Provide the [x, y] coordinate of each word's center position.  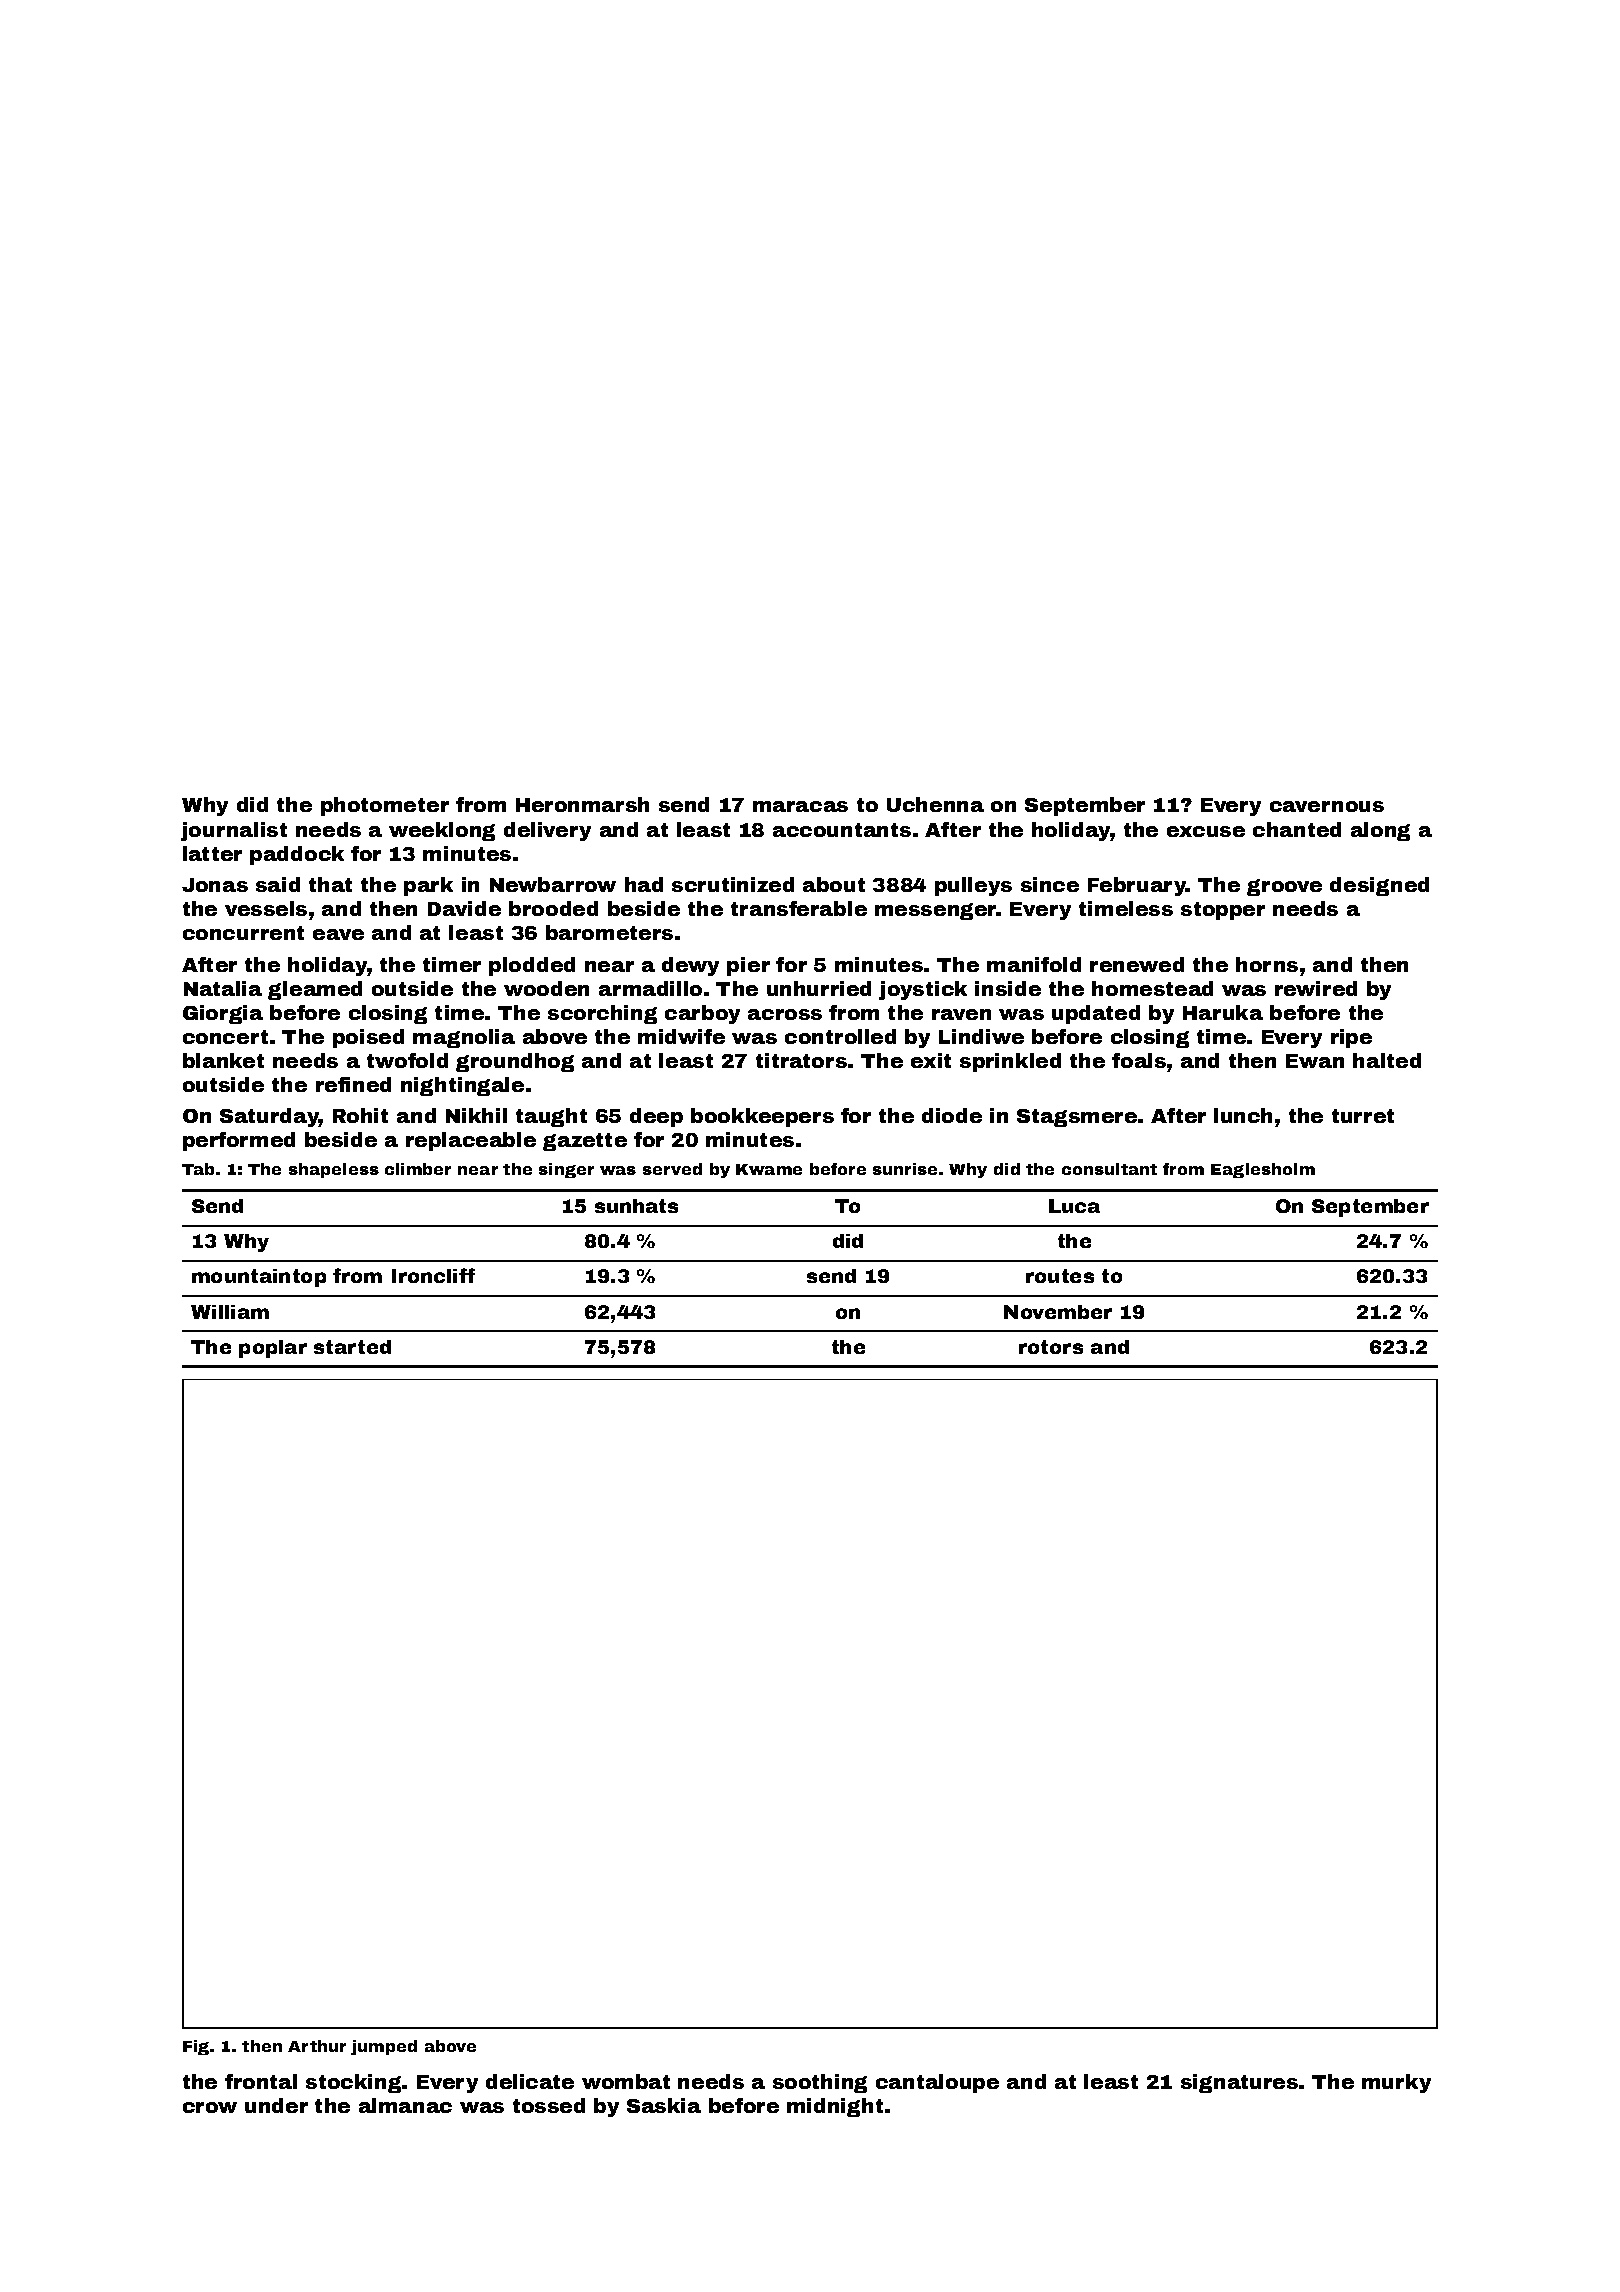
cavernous [1327, 806]
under [276, 2105]
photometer [385, 806]
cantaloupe [937, 2083]
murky [1396, 2083]
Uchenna [935, 804]
